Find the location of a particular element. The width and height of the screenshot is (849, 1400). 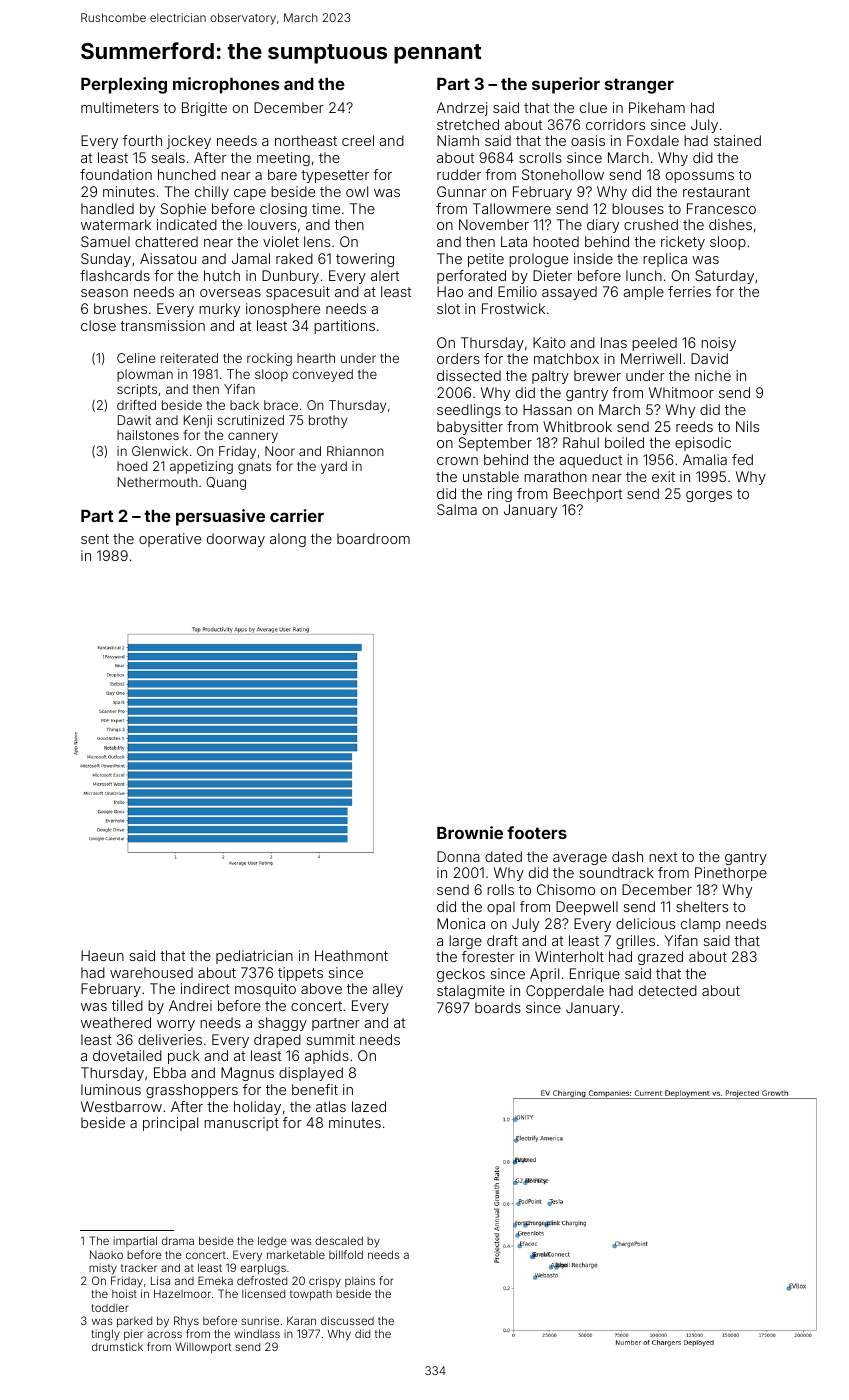

operative is located at coordinates (170, 540).
